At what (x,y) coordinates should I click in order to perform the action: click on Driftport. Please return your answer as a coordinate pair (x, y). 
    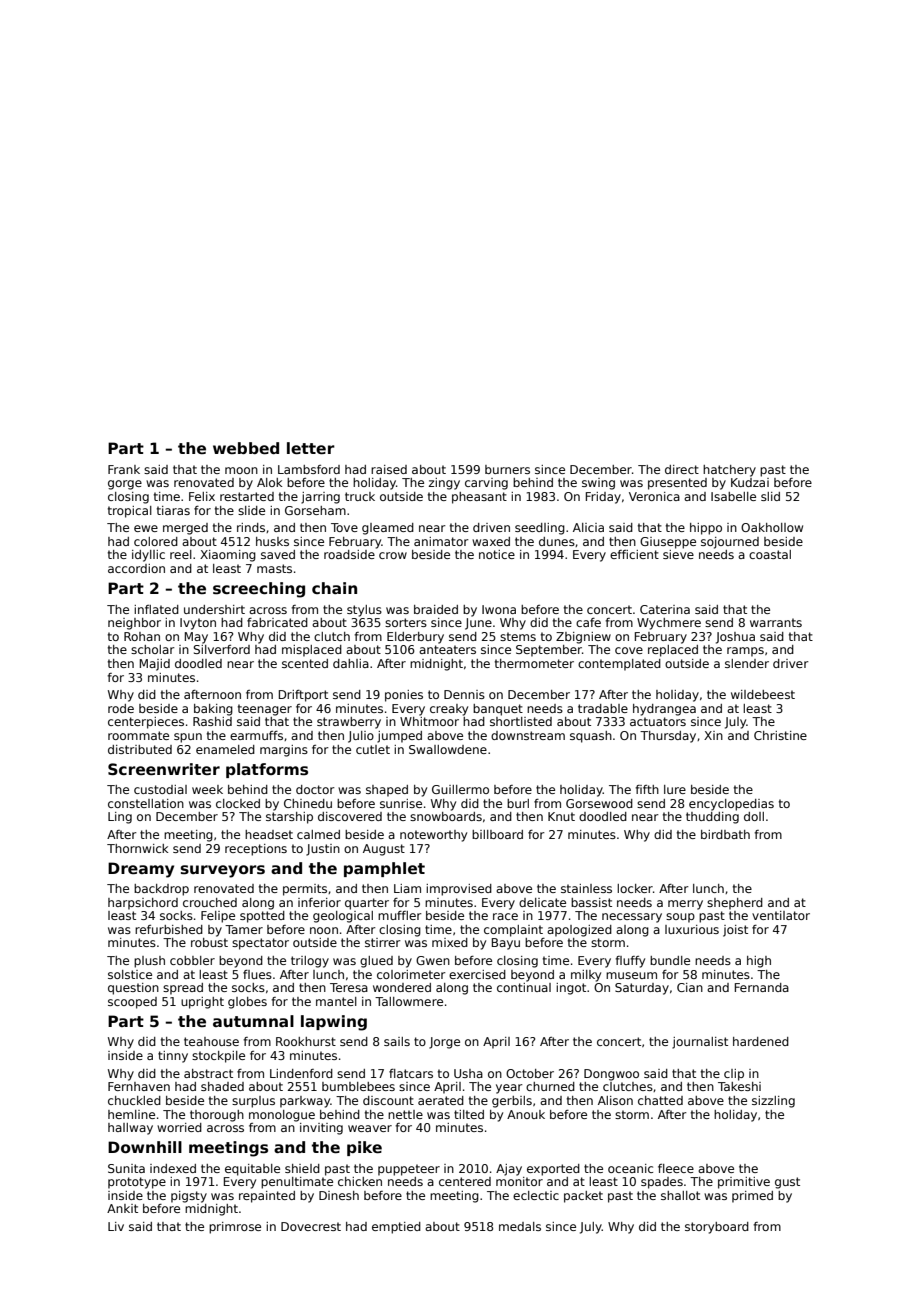
    Looking at the image, I should click on (303, 696).
